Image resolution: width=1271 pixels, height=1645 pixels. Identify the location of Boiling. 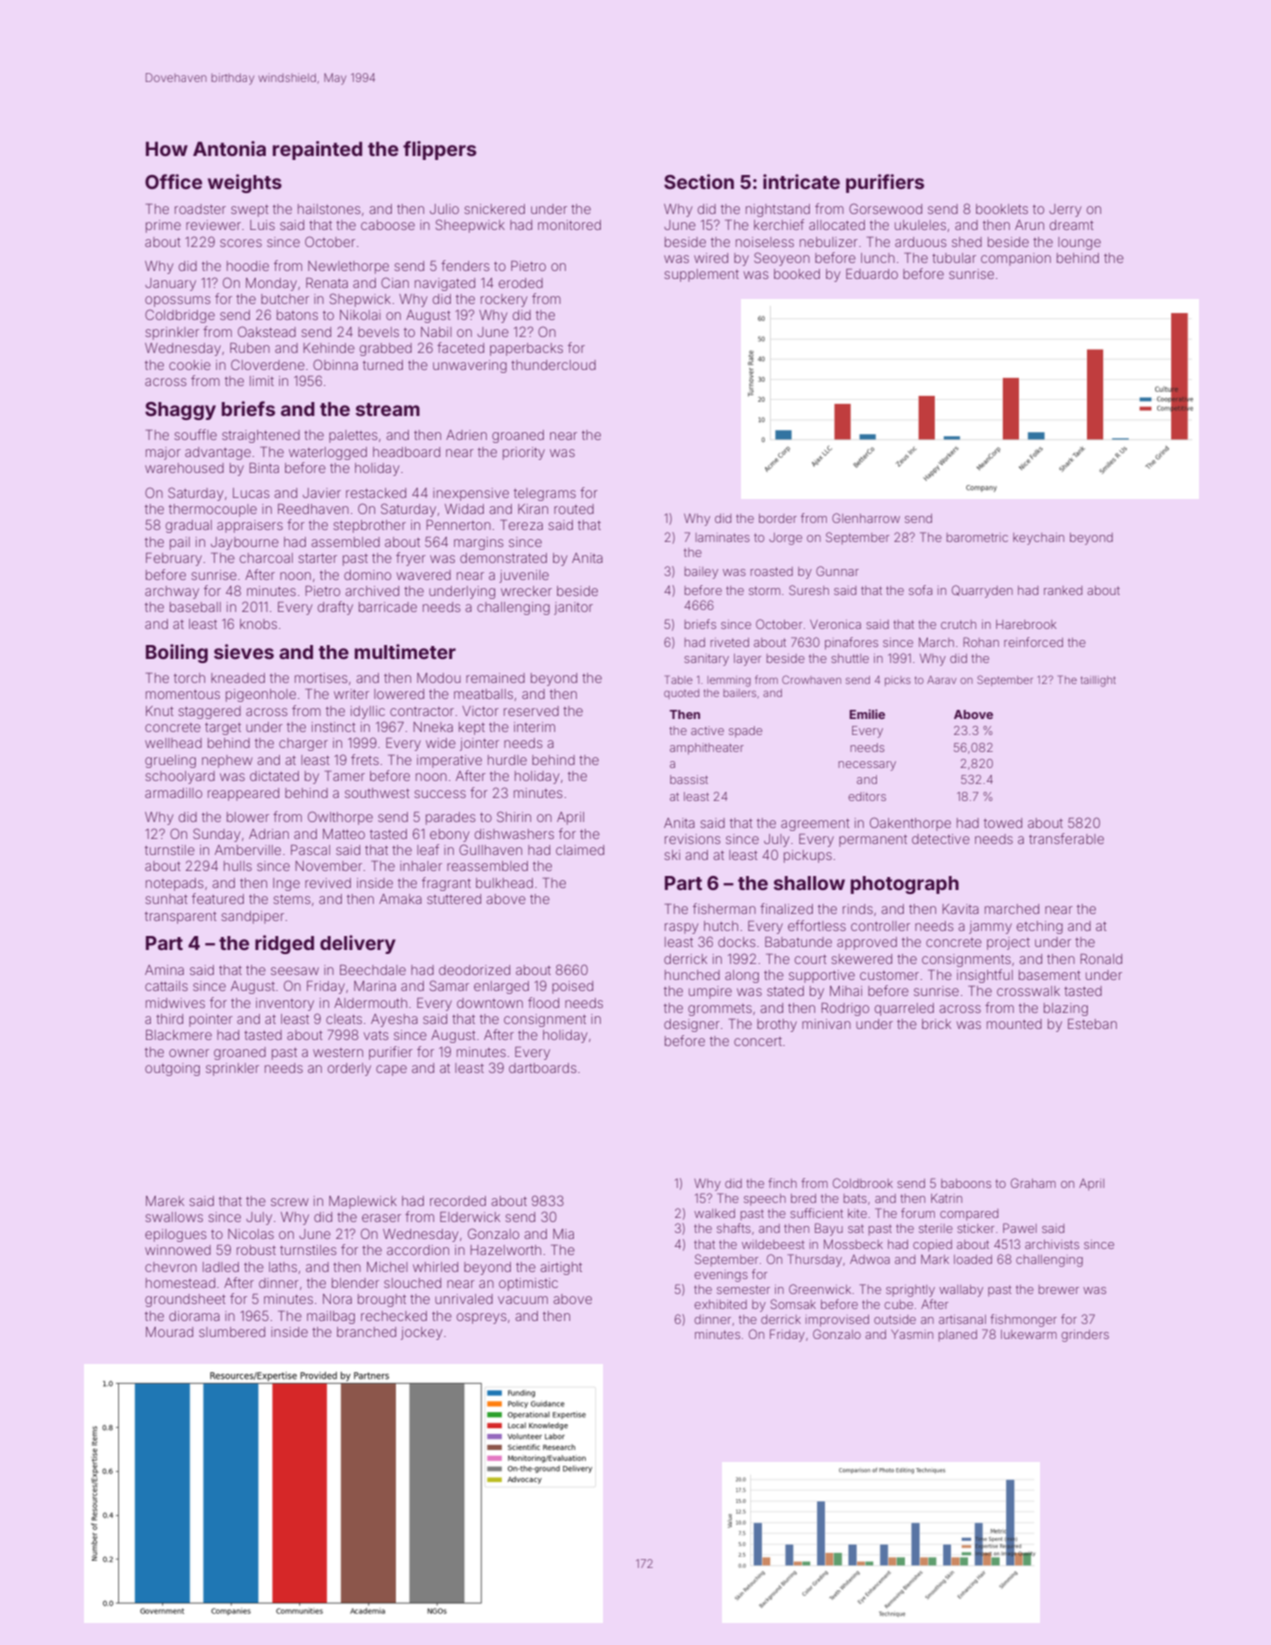
(177, 653).
